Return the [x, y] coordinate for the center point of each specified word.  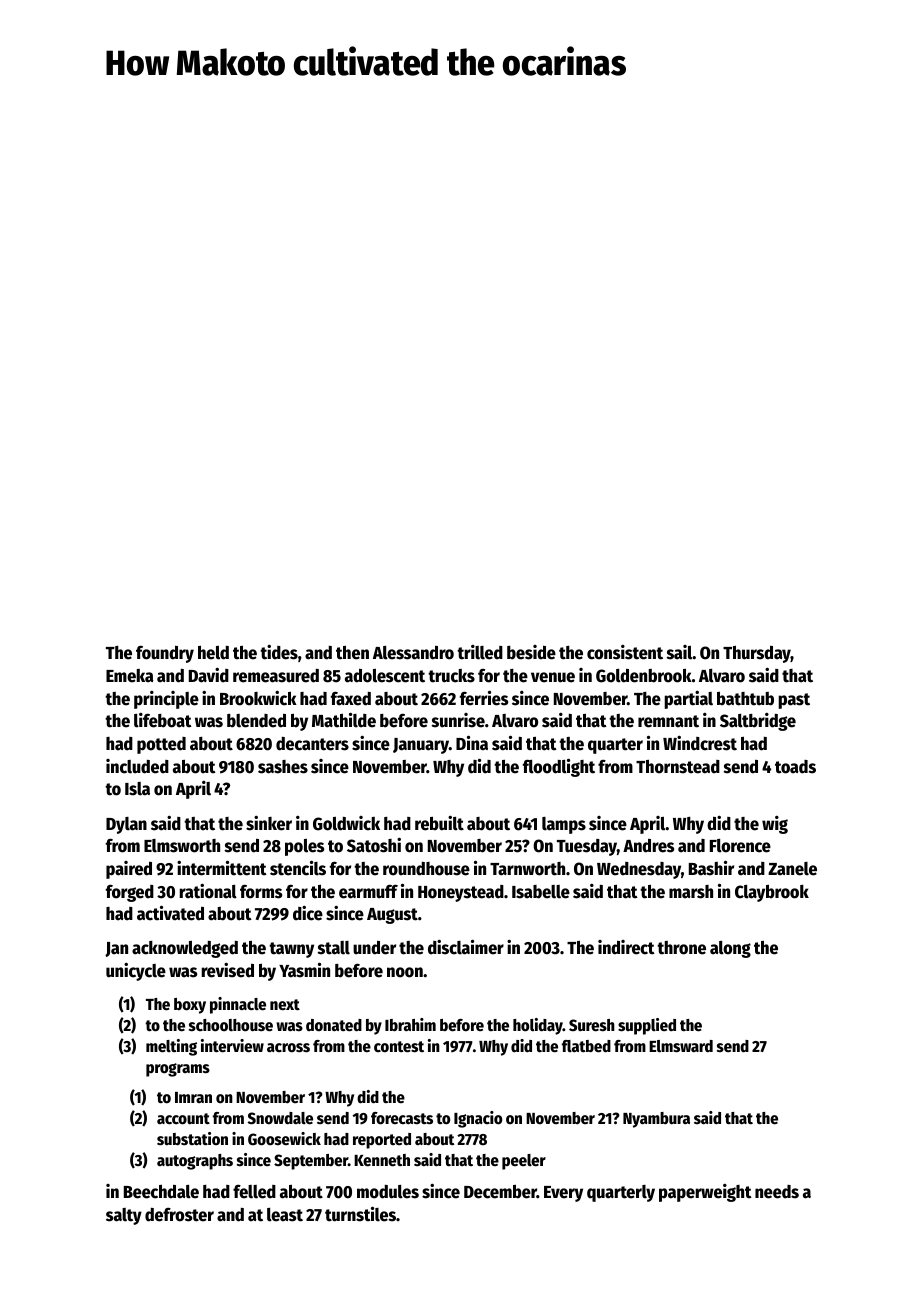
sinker [269, 823]
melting [171, 1047]
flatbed [586, 1046]
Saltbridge [758, 722]
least [285, 1215]
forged [130, 893]
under [374, 948]
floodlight [559, 767]
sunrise [458, 720]
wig [775, 825]
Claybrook [772, 893]
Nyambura [656, 1120]
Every [563, 1194]
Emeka [130, 676]
